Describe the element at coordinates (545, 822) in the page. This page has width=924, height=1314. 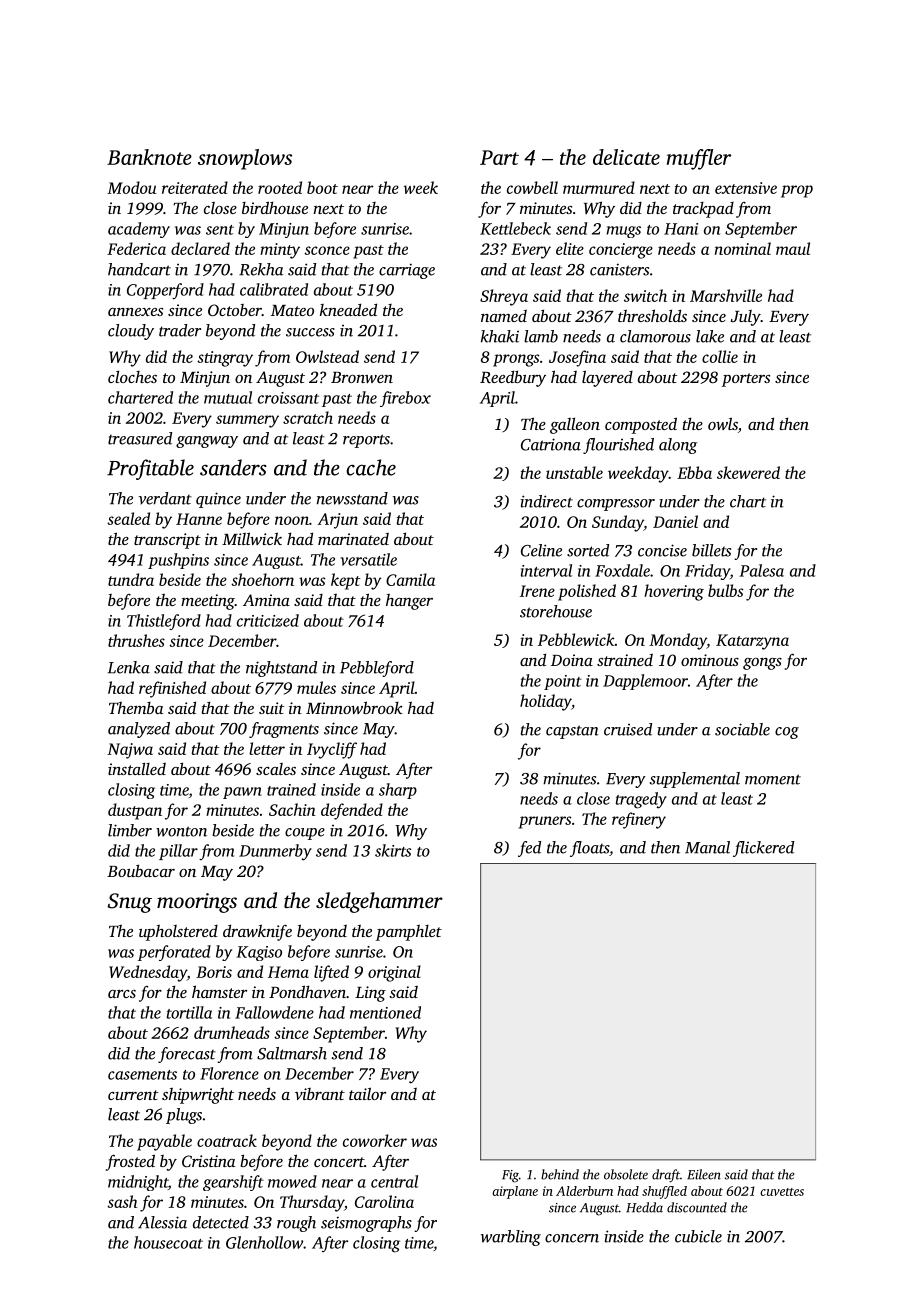
I see `pruners` at that location.
